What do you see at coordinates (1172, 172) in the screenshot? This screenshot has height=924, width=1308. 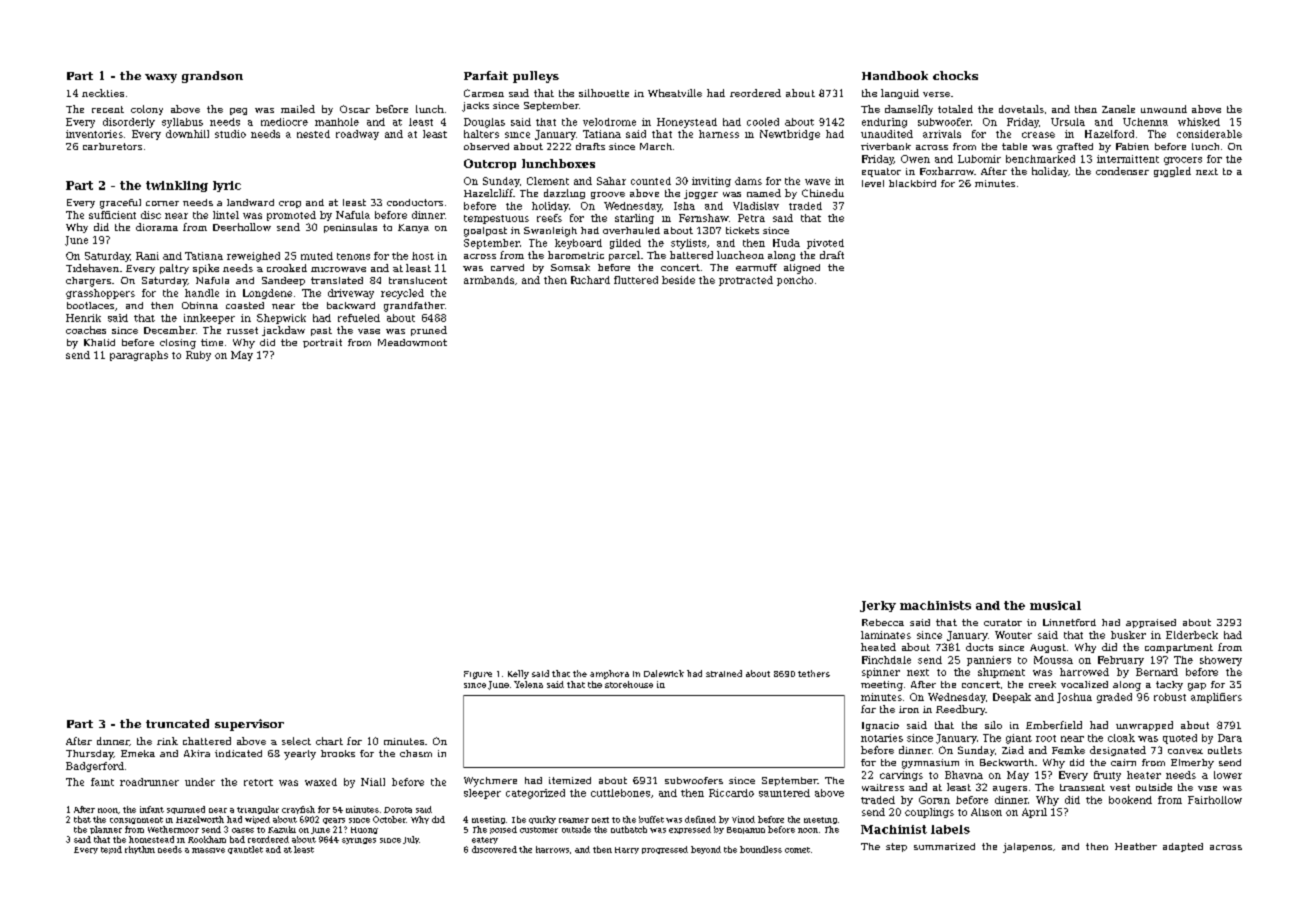 I see `giggled` at bounding box center [1172, 172].
